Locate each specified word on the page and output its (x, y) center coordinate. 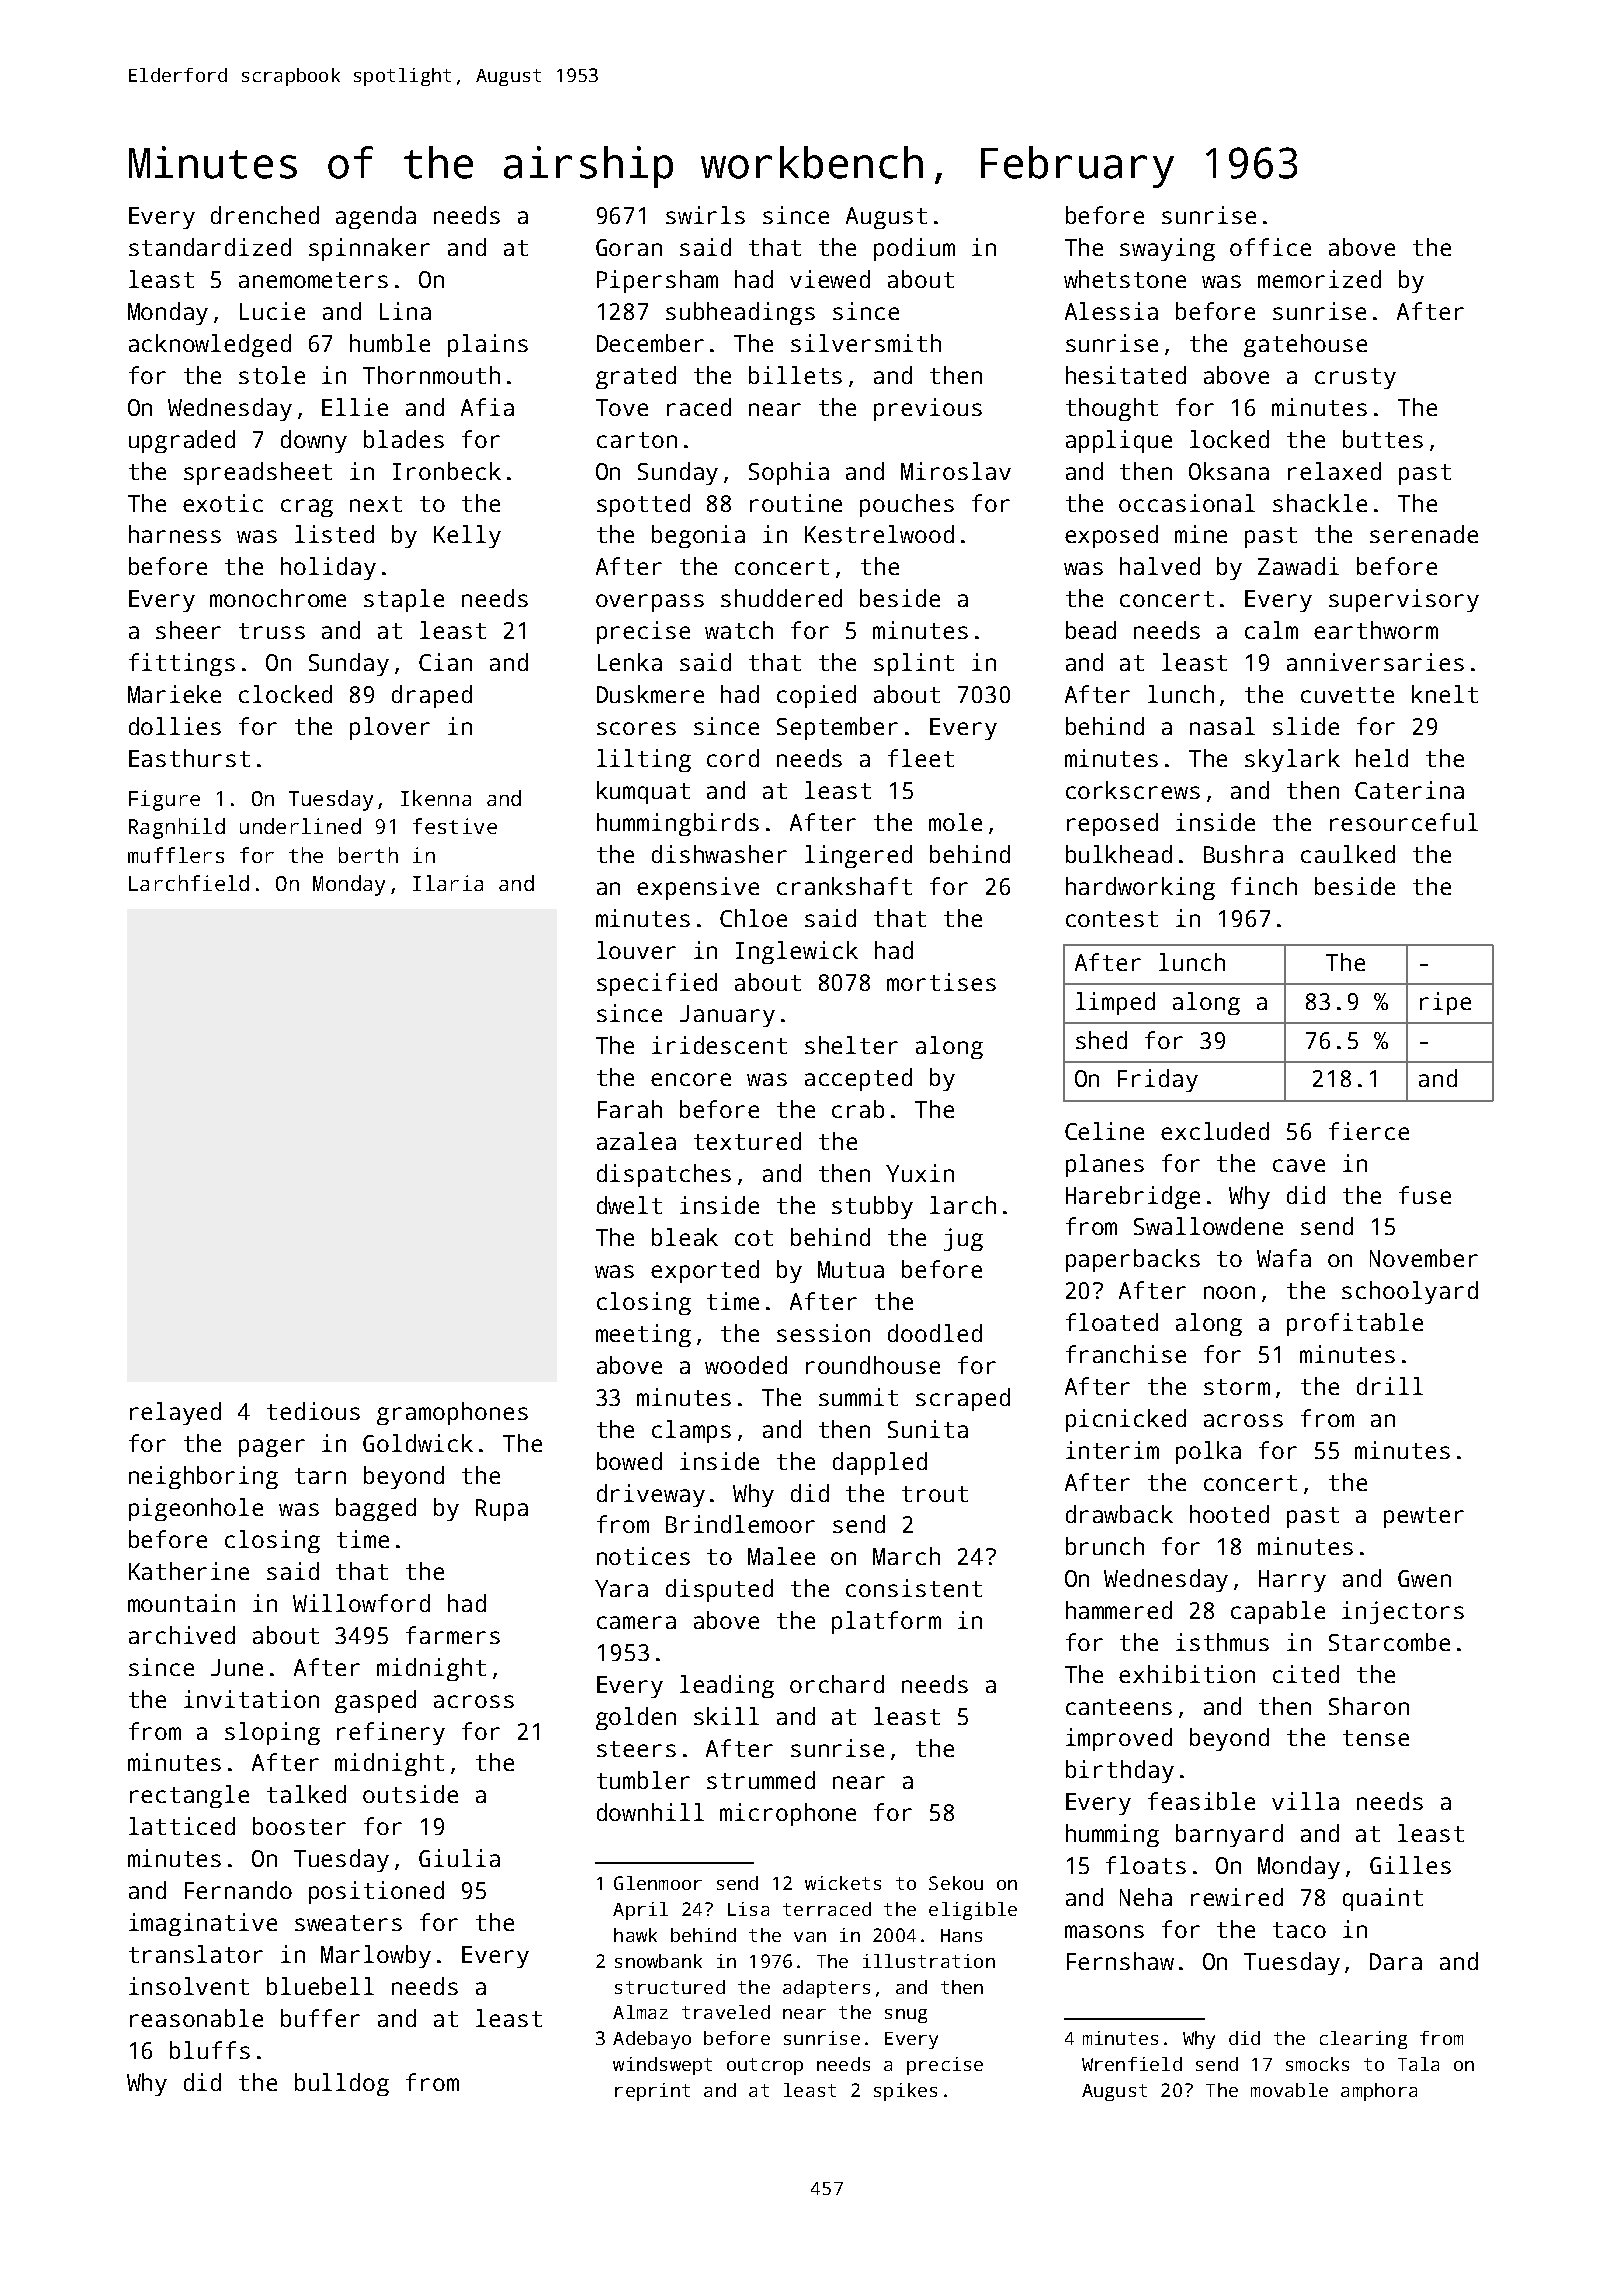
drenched (265, 215)
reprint (652, 2092)
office (1270, 247)
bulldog (342, 2084)
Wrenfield (1132, 2064)
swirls (705, 215)
